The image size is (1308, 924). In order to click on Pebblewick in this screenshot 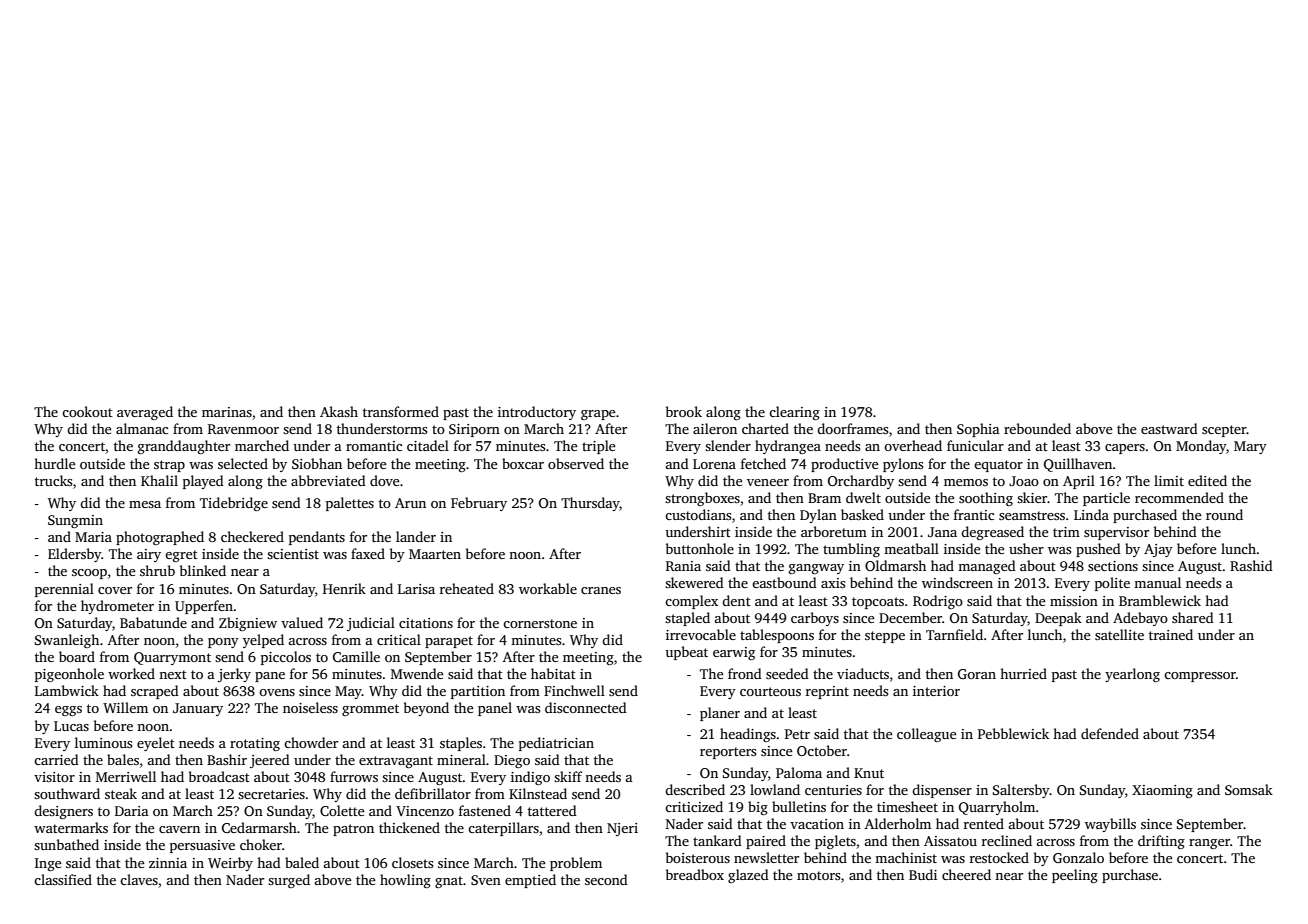, I will do `click(1013, 733)`.
